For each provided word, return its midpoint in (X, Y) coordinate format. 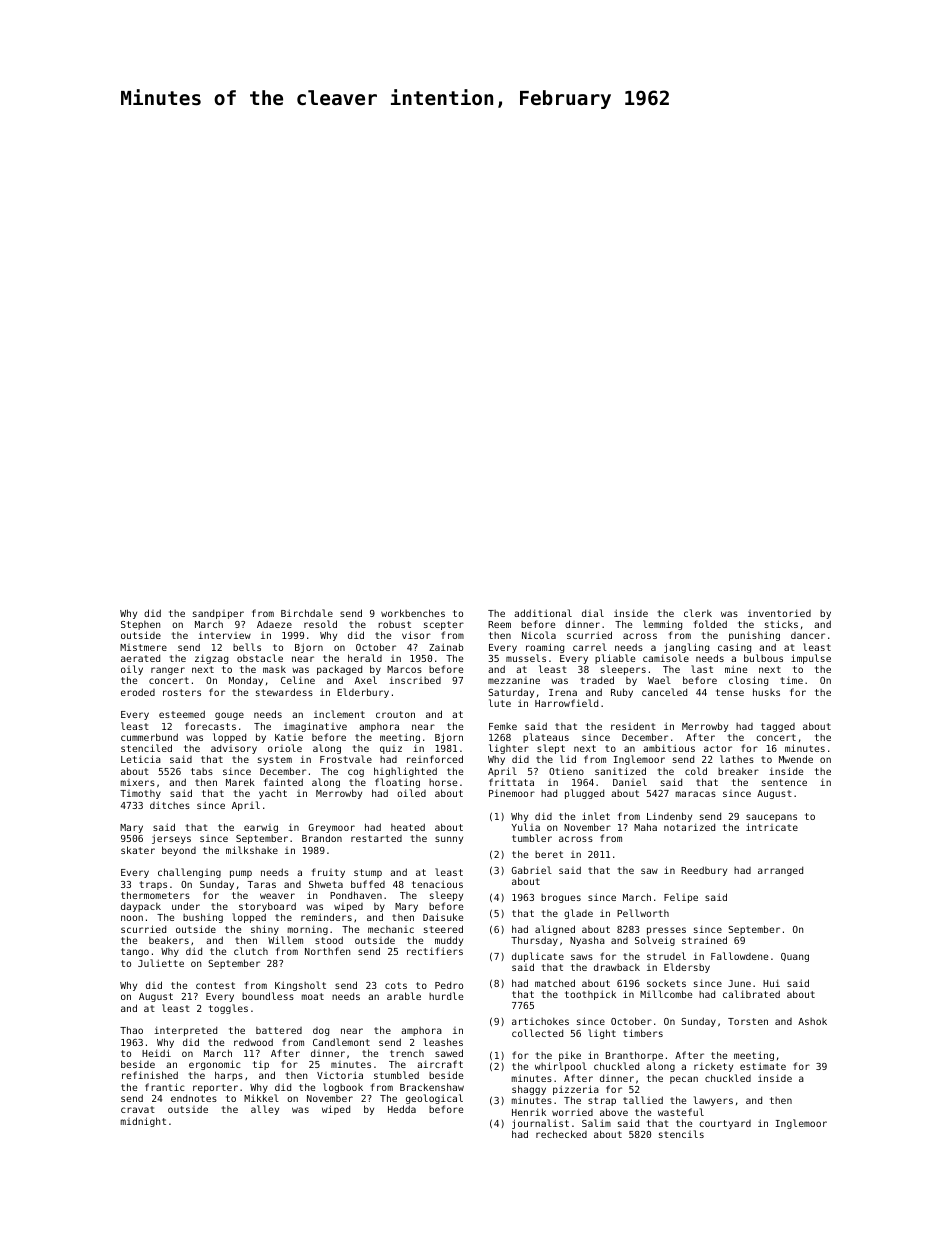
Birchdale (307, 613)
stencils (681, 1134)
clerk (698, 613)
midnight (143, 1122)
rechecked (561, 1134)
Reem (499, 624)
